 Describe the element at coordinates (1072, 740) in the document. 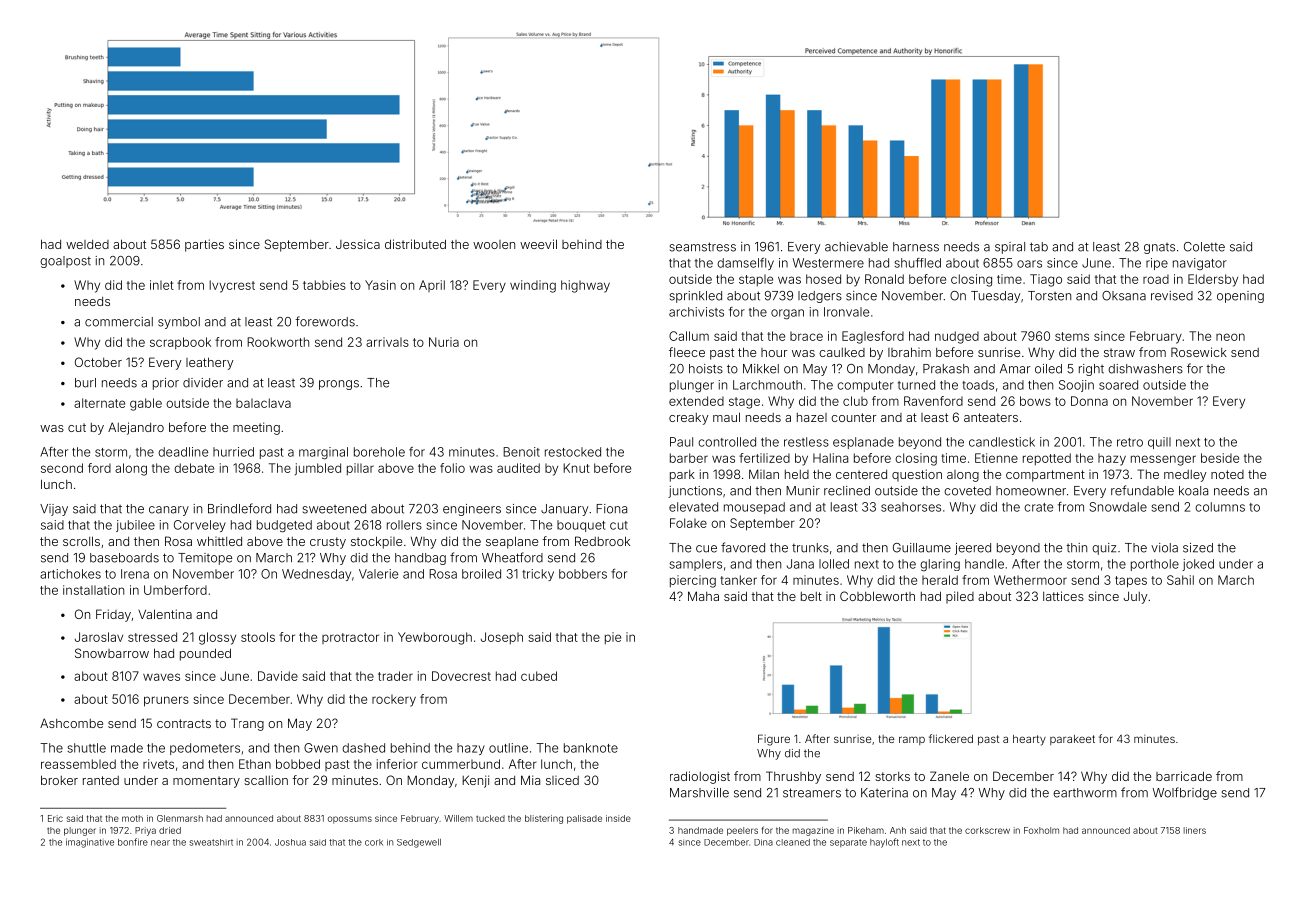

I see `parakeet` at that location.
